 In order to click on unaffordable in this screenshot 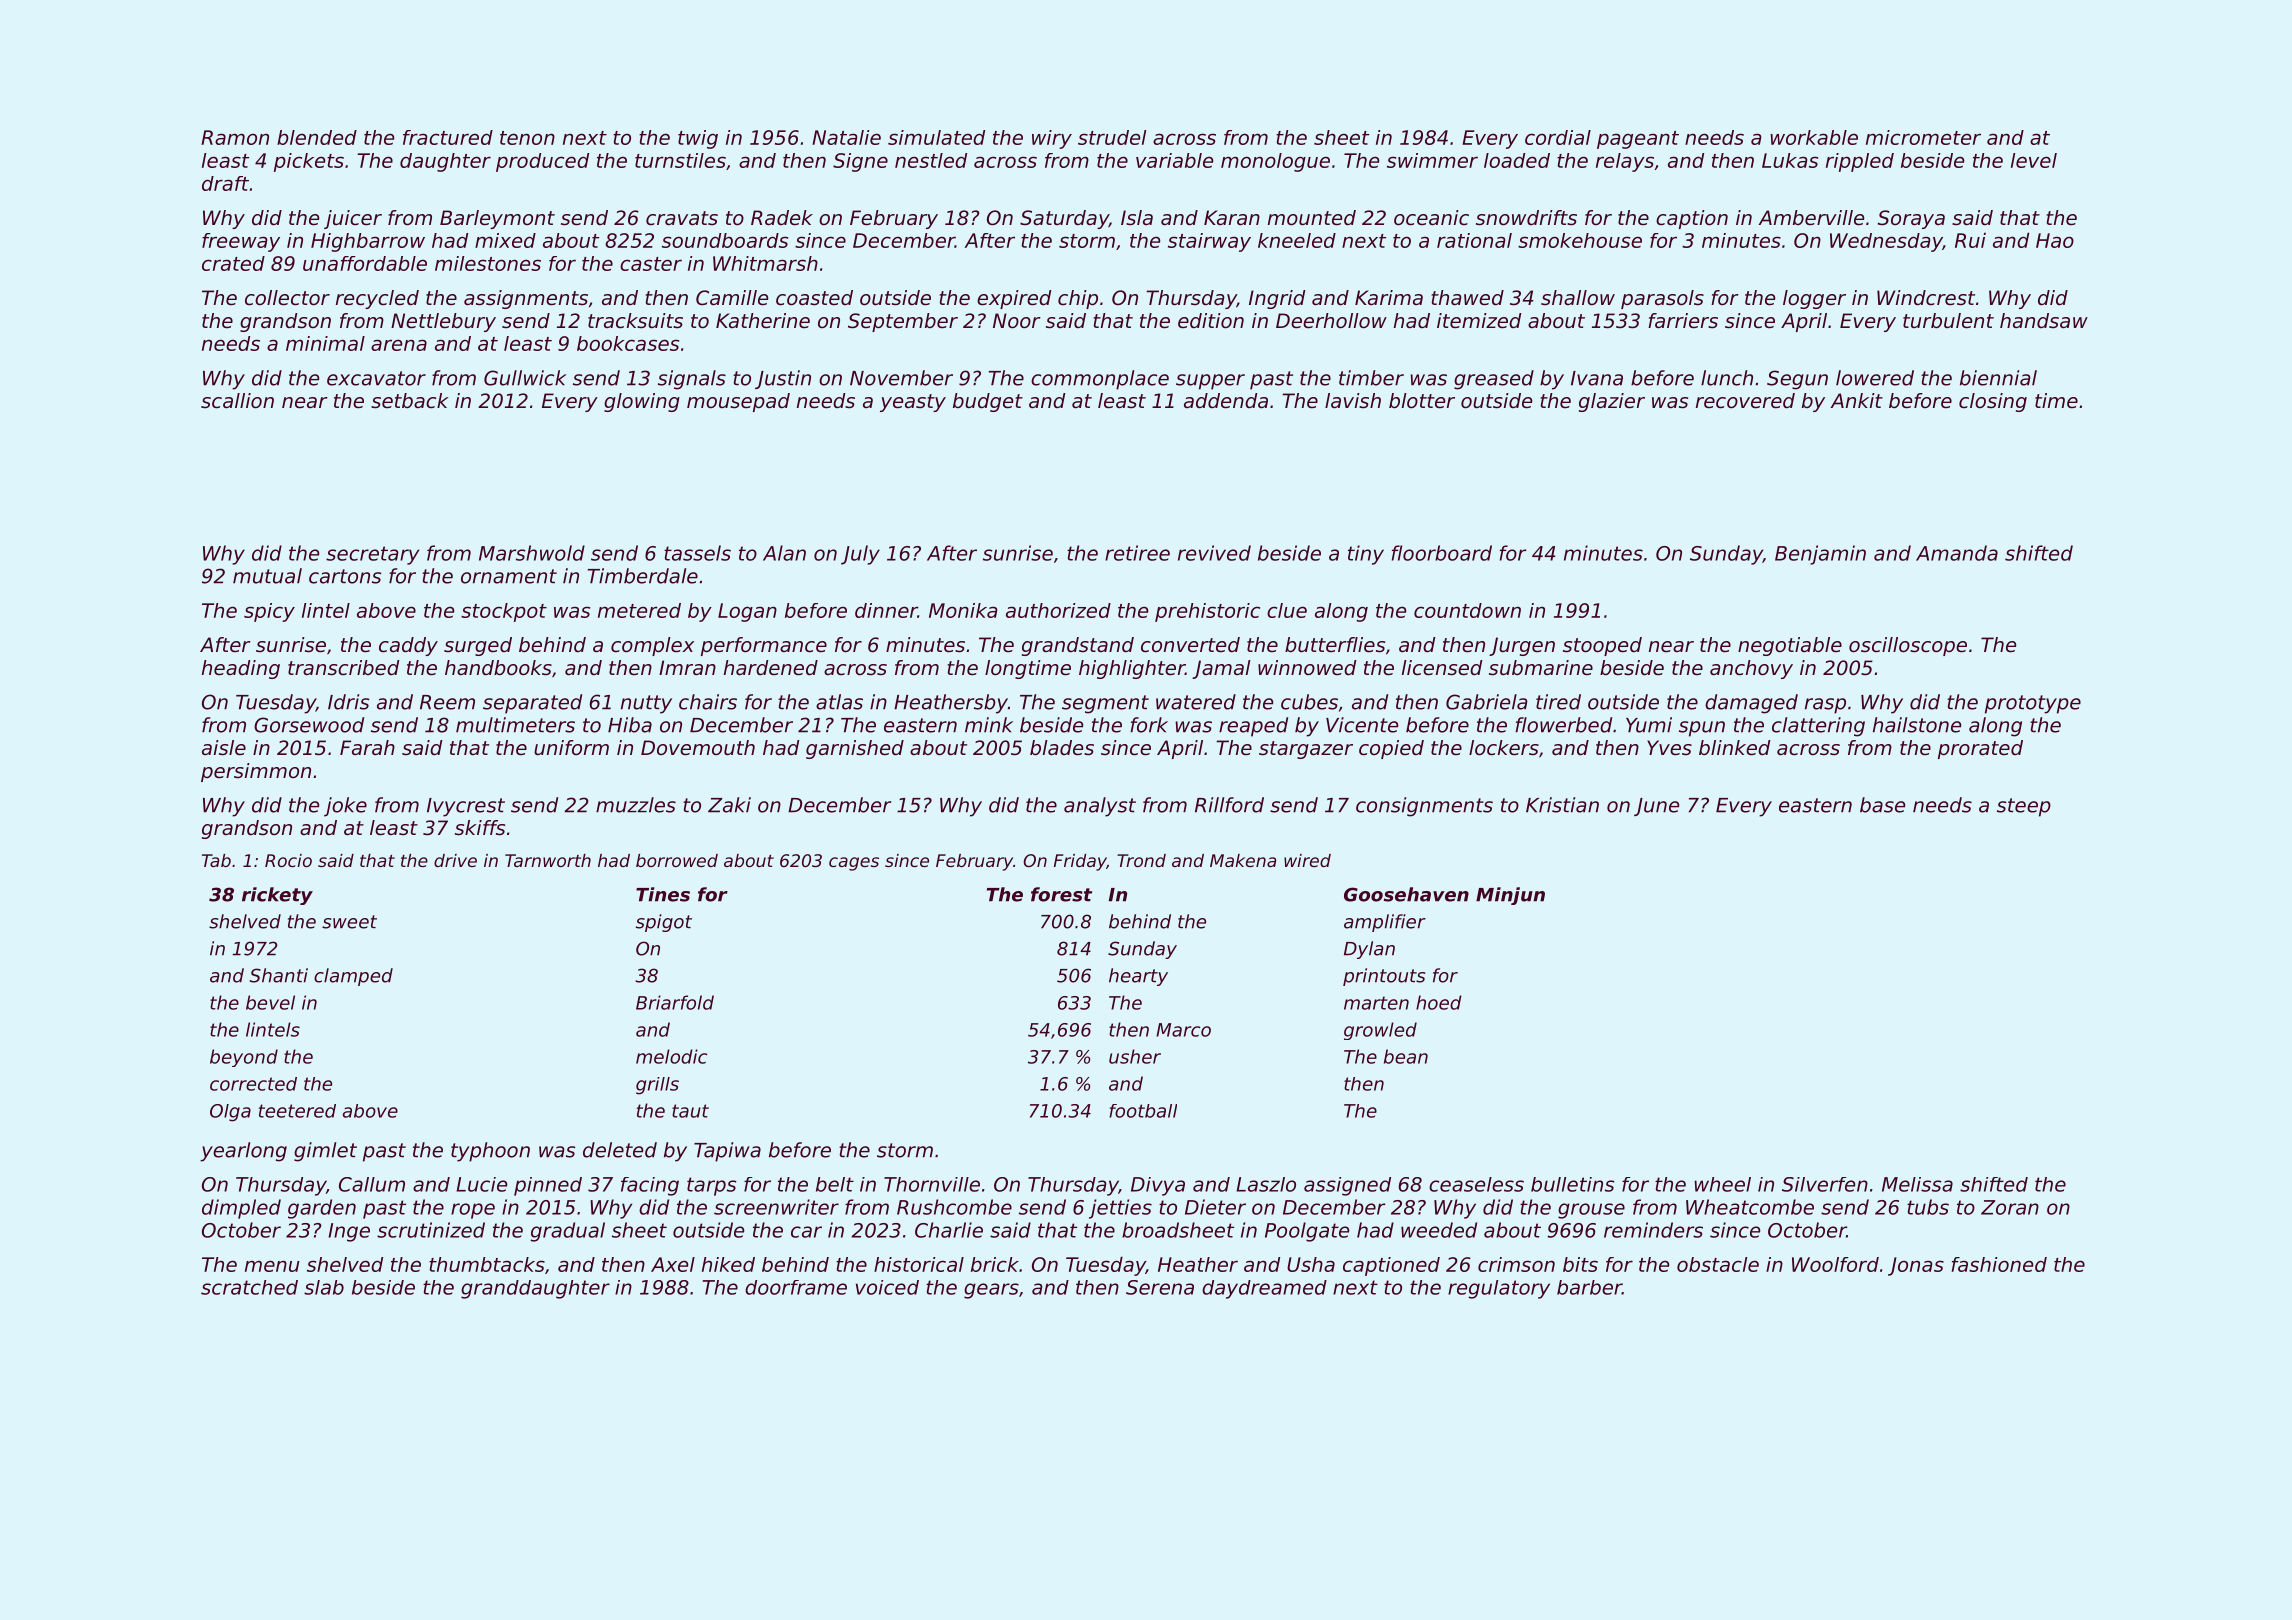, I will do `click(365, 263)`.
